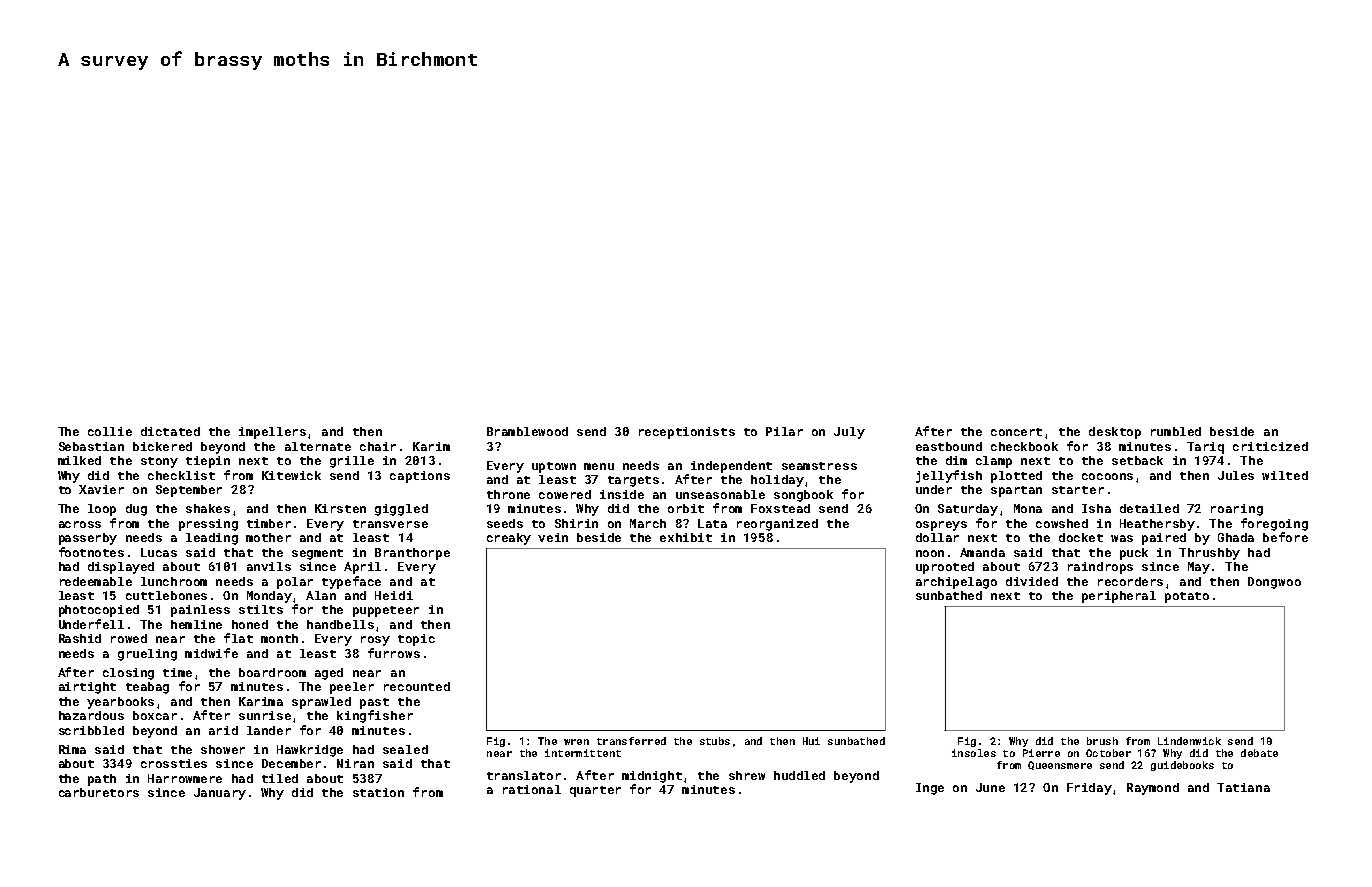 The width and height of the screenshot is (1372, 887). I want to click on brush, so click(1102, 741).
